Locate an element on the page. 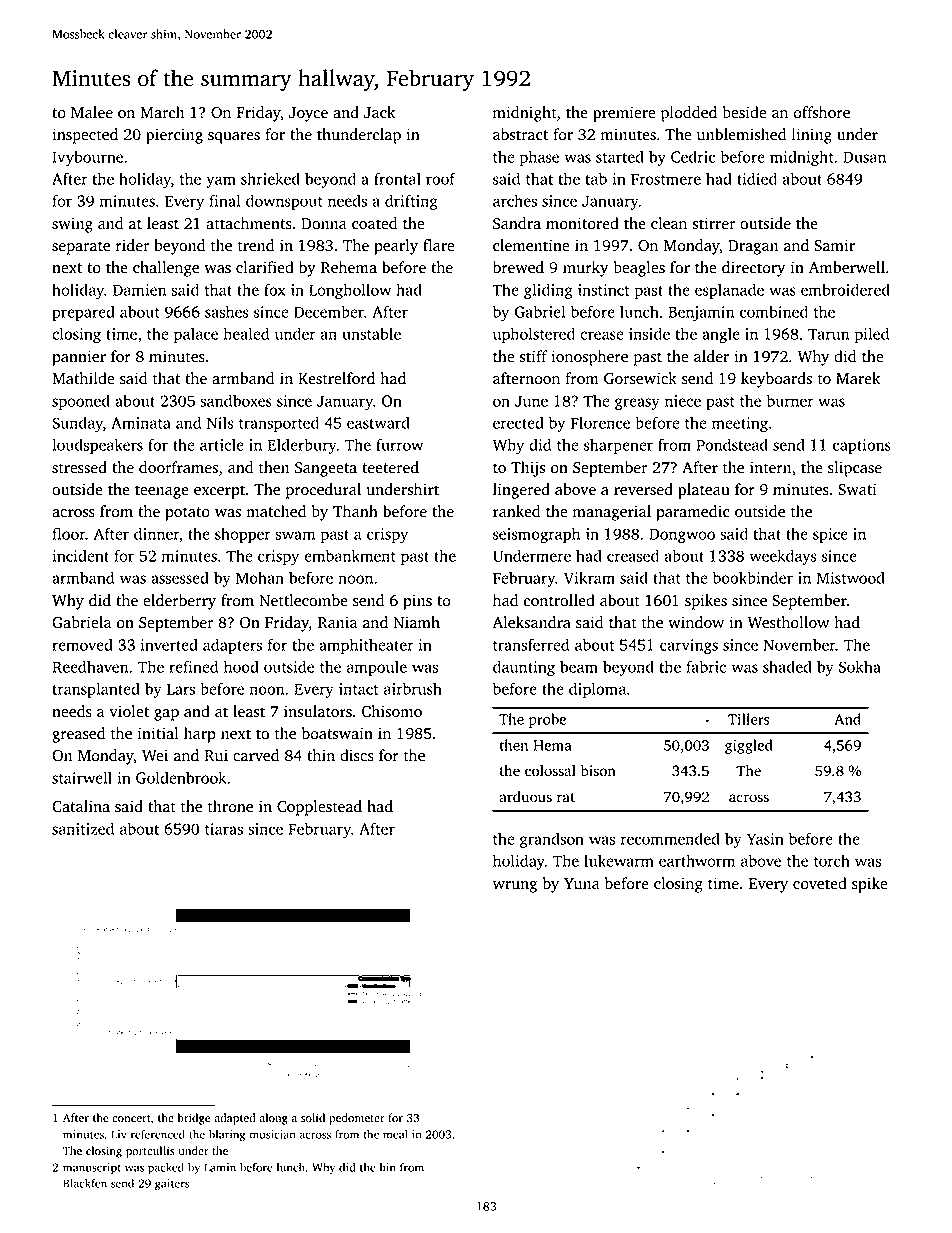  tiaras is located at coordinates (224, 829).
